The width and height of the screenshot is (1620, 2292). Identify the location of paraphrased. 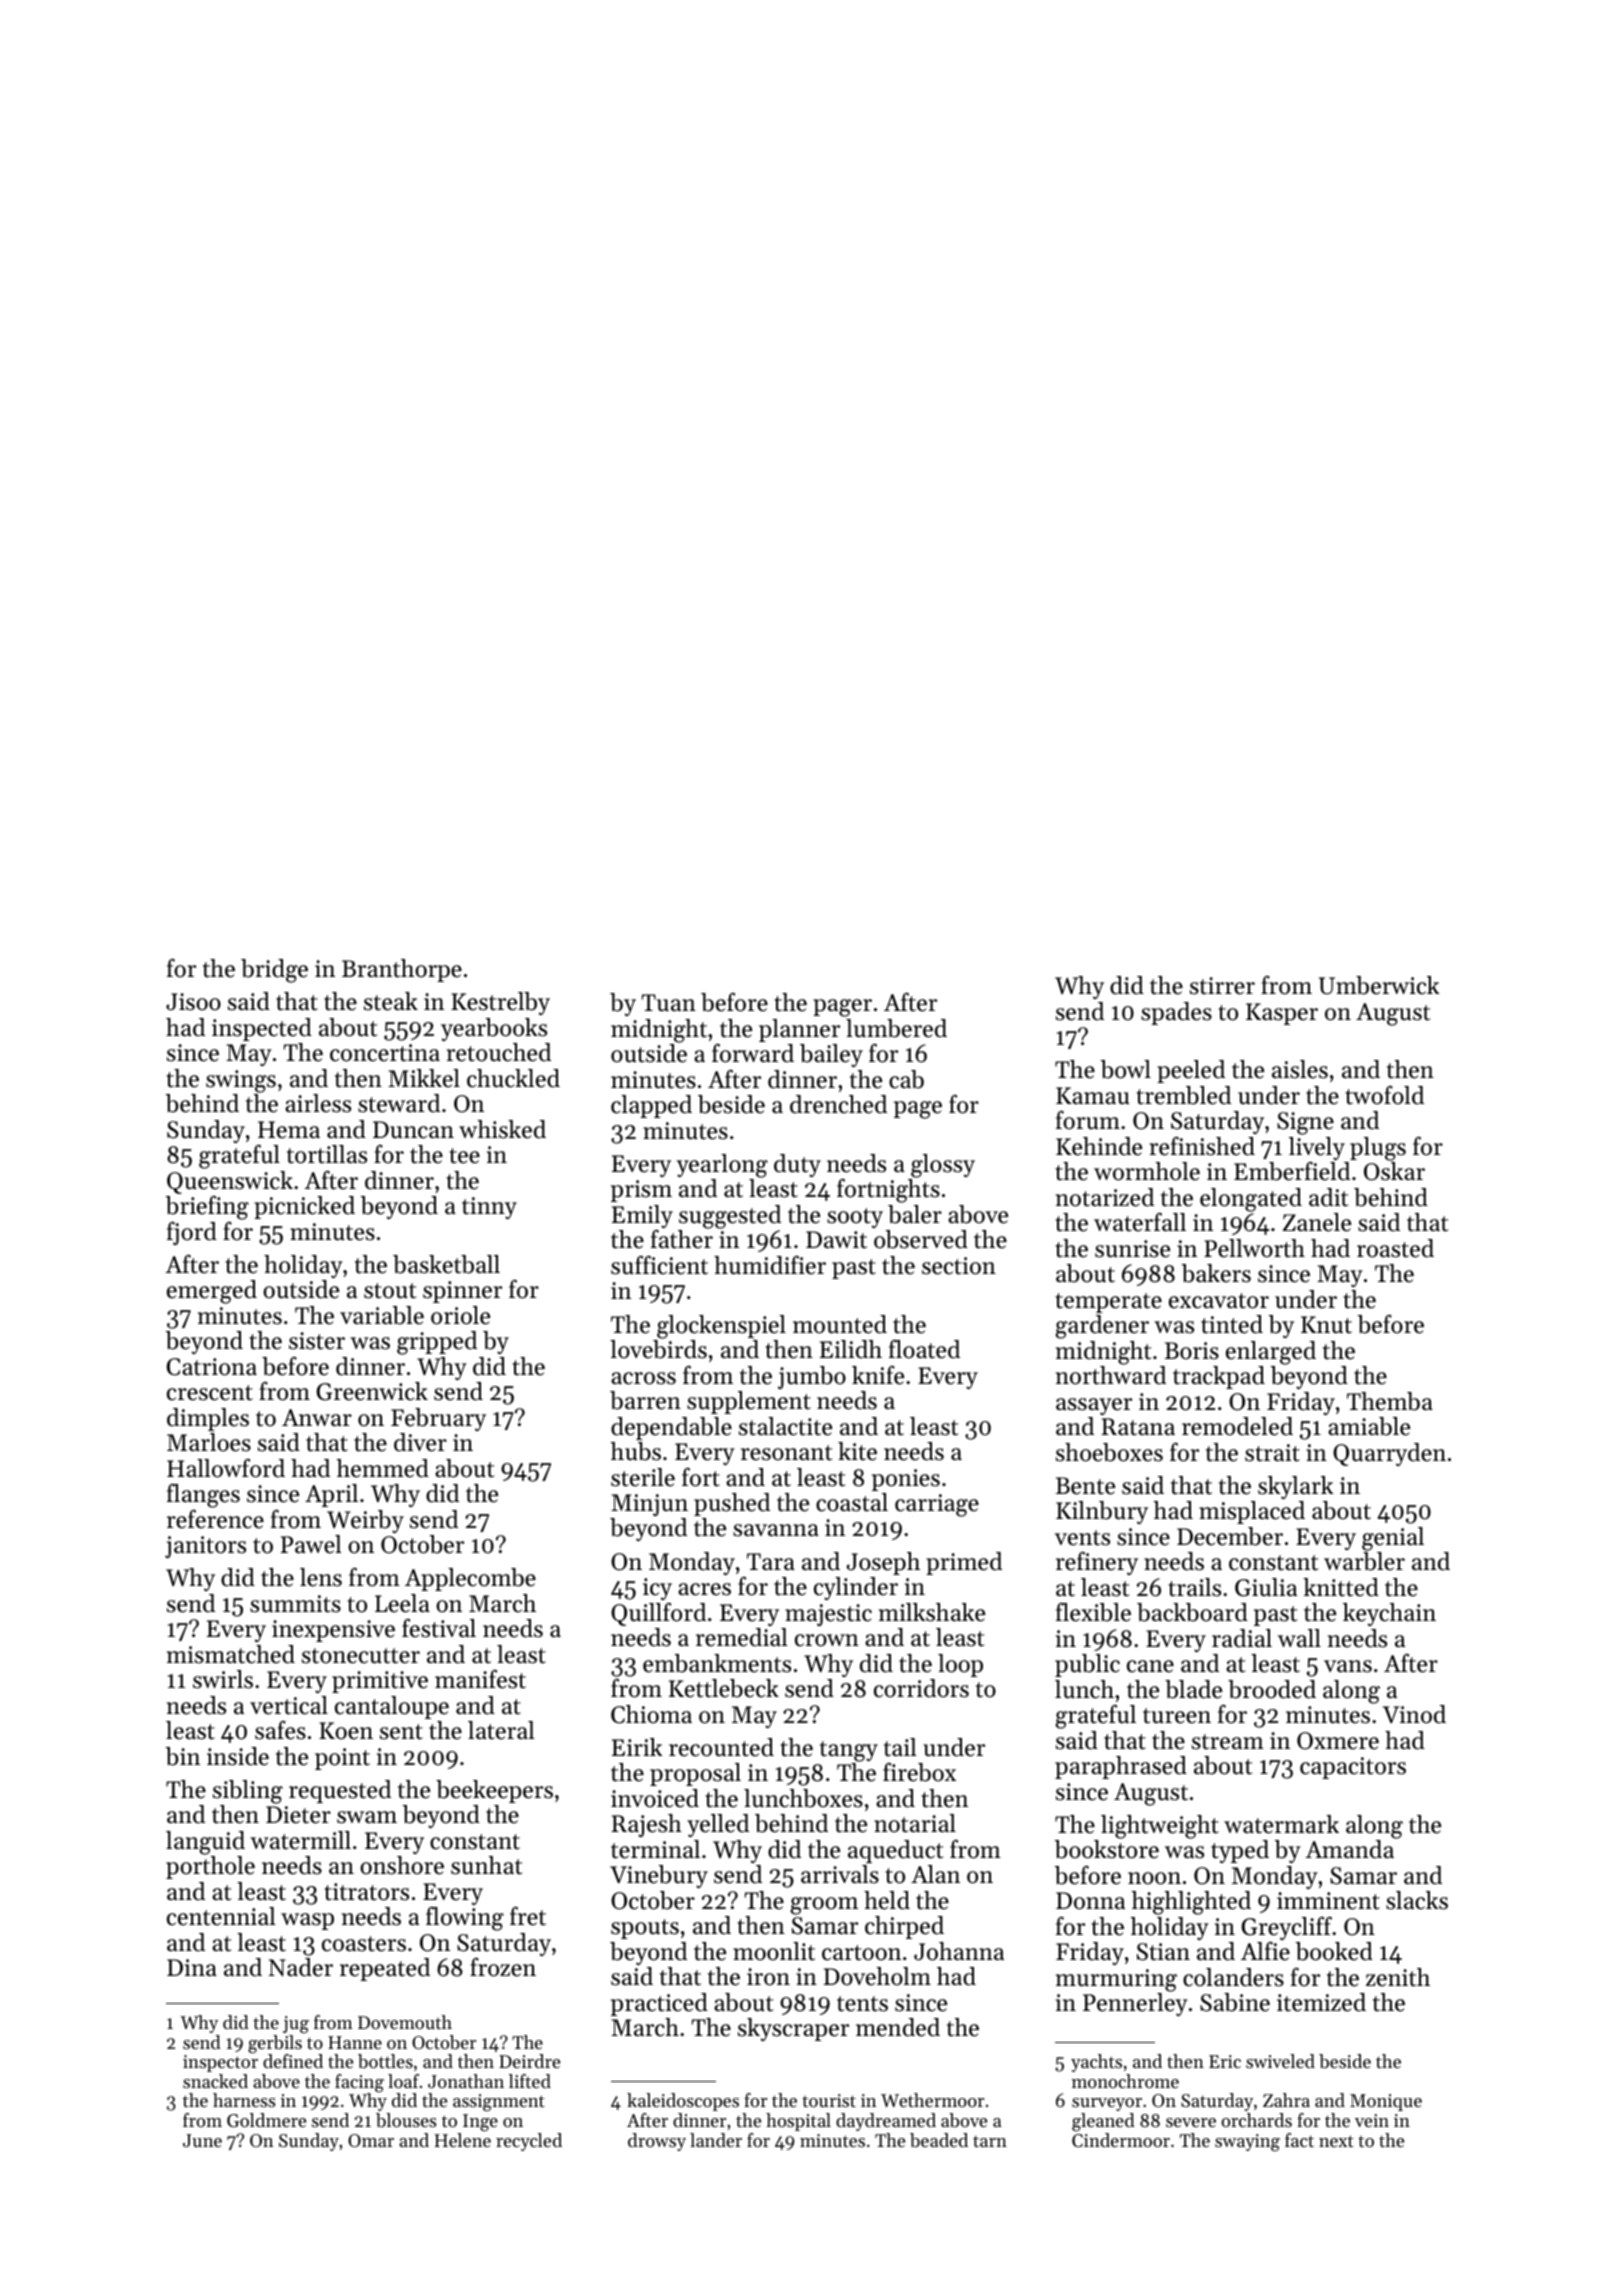
(1121, 1767).
